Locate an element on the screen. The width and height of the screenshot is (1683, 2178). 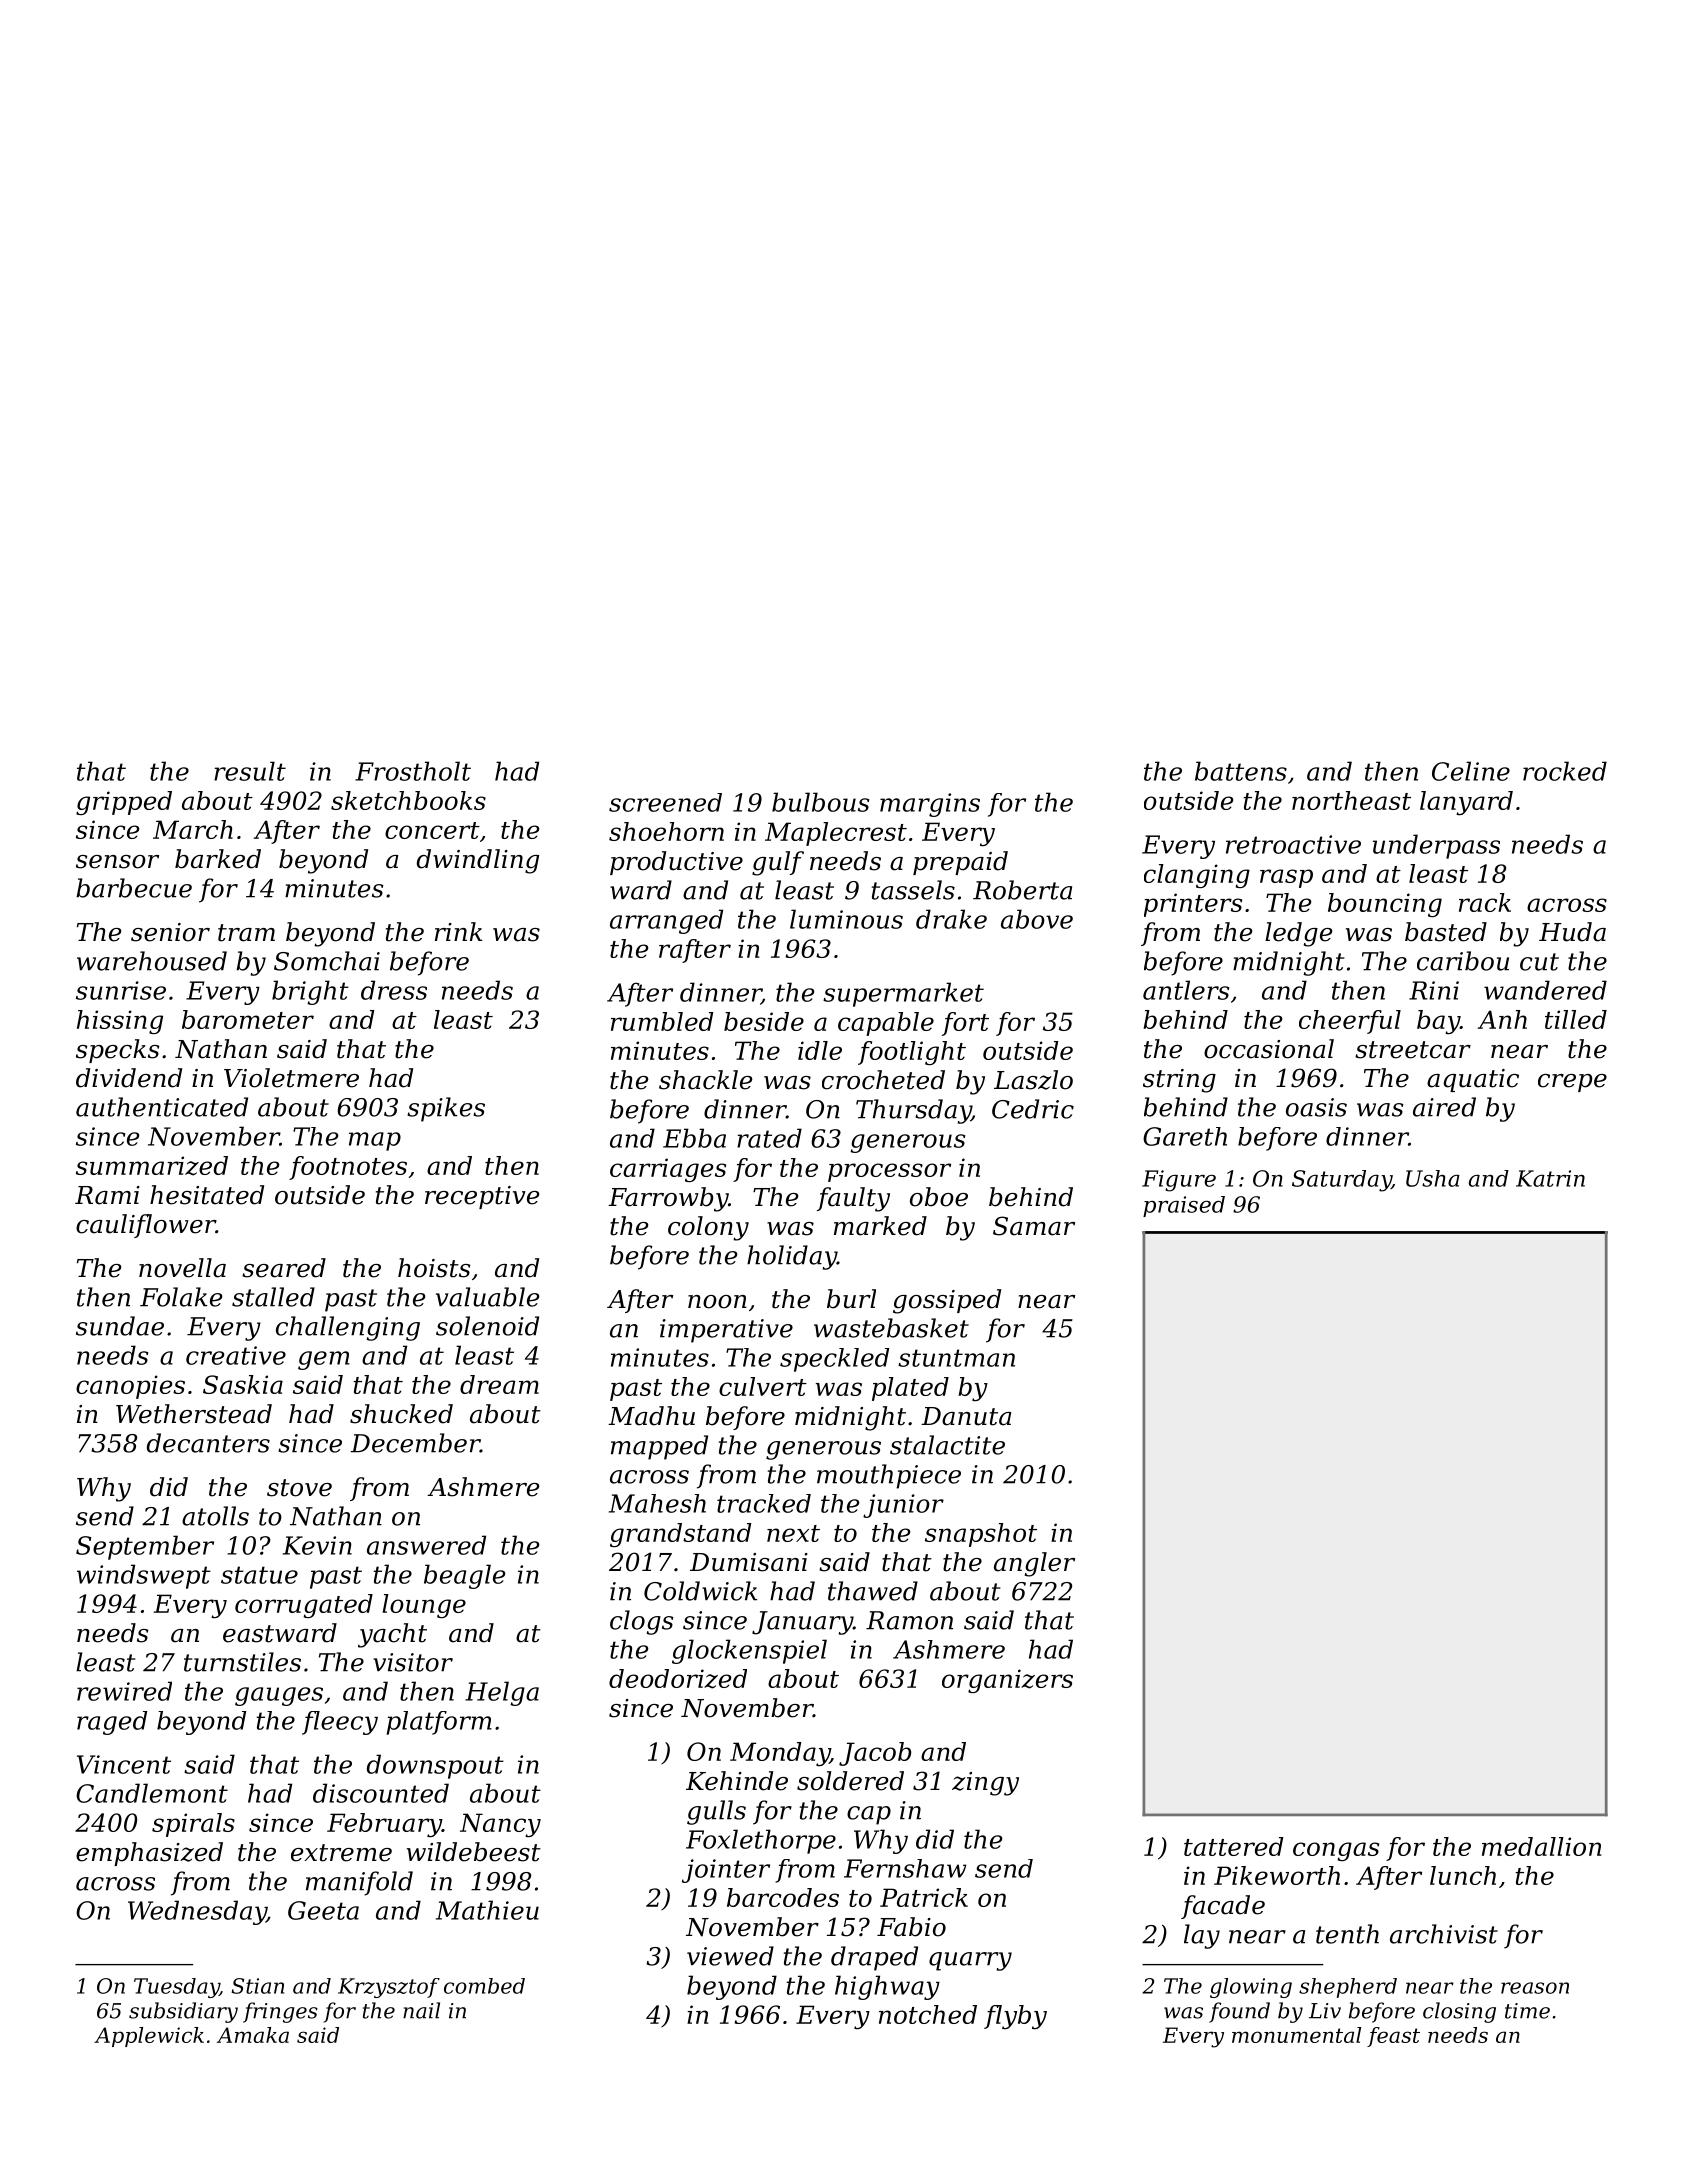
visitor is located at coordinates (413, 1662).
